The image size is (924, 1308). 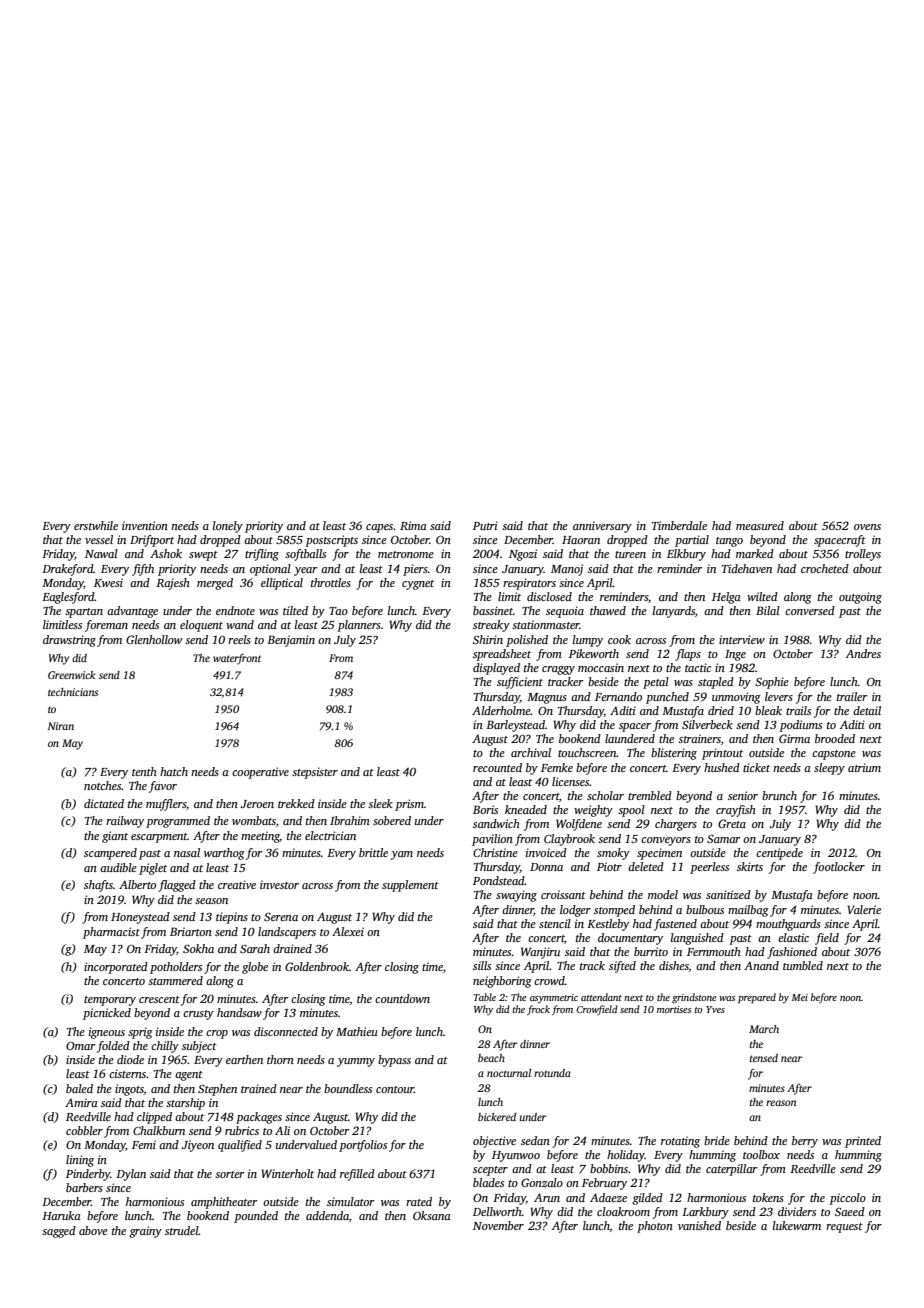 I want to click on spool, so click(x=631, y=811).
